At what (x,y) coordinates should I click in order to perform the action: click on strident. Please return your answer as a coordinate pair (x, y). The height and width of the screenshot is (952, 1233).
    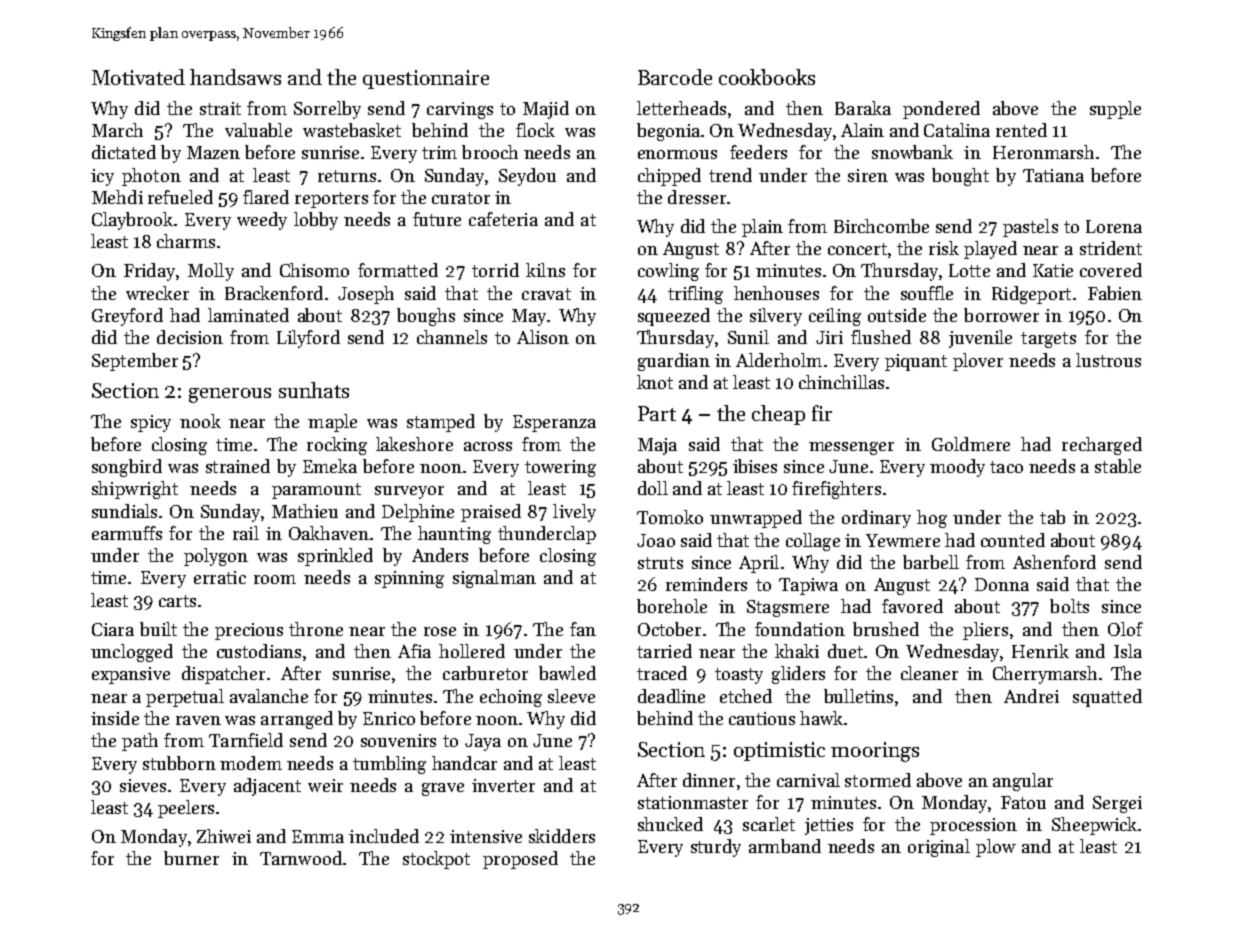
    Looking at the image, I should click on (1111, 248).
